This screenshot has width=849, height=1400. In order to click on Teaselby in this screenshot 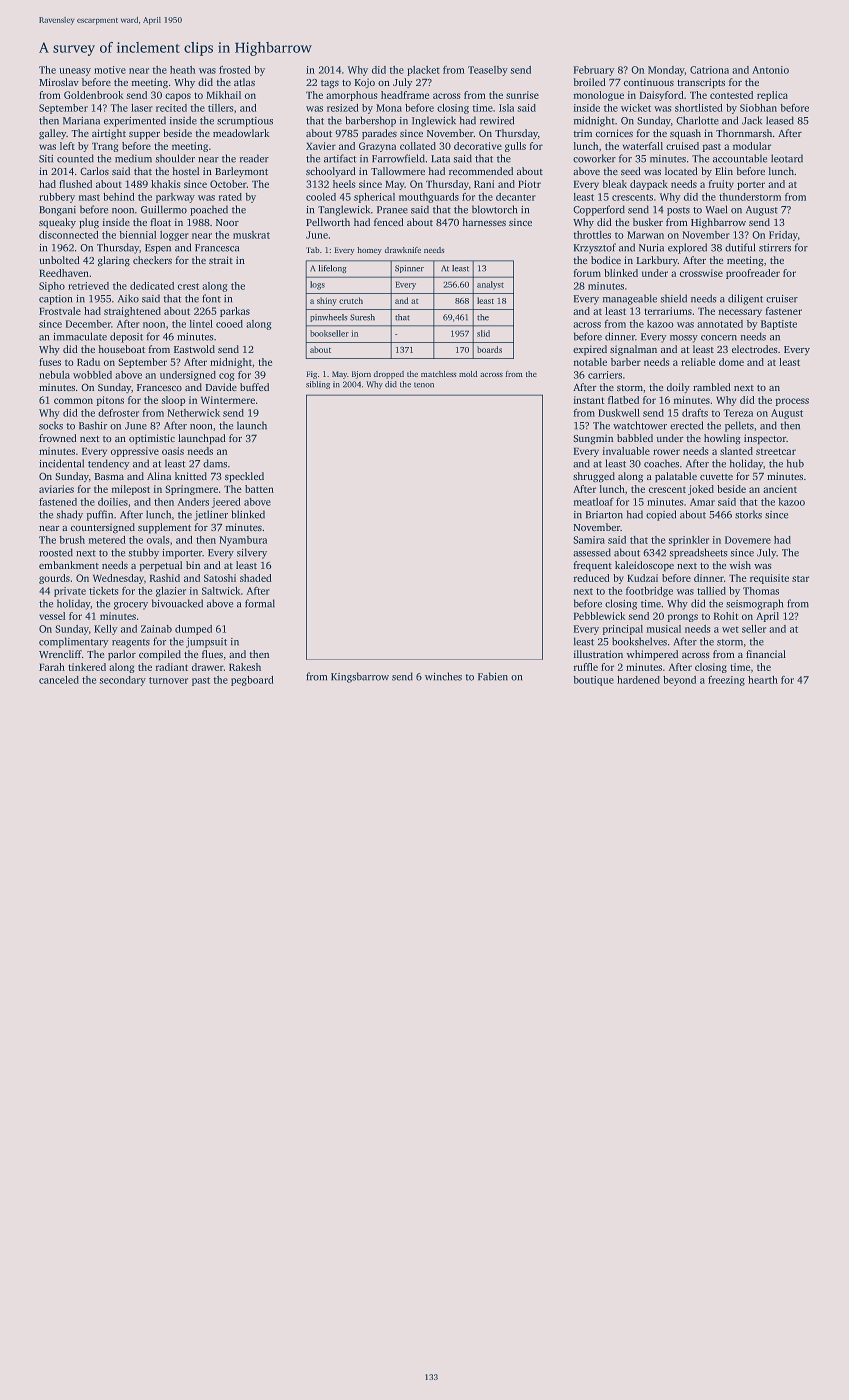, I will do `click(488, 71)`.
